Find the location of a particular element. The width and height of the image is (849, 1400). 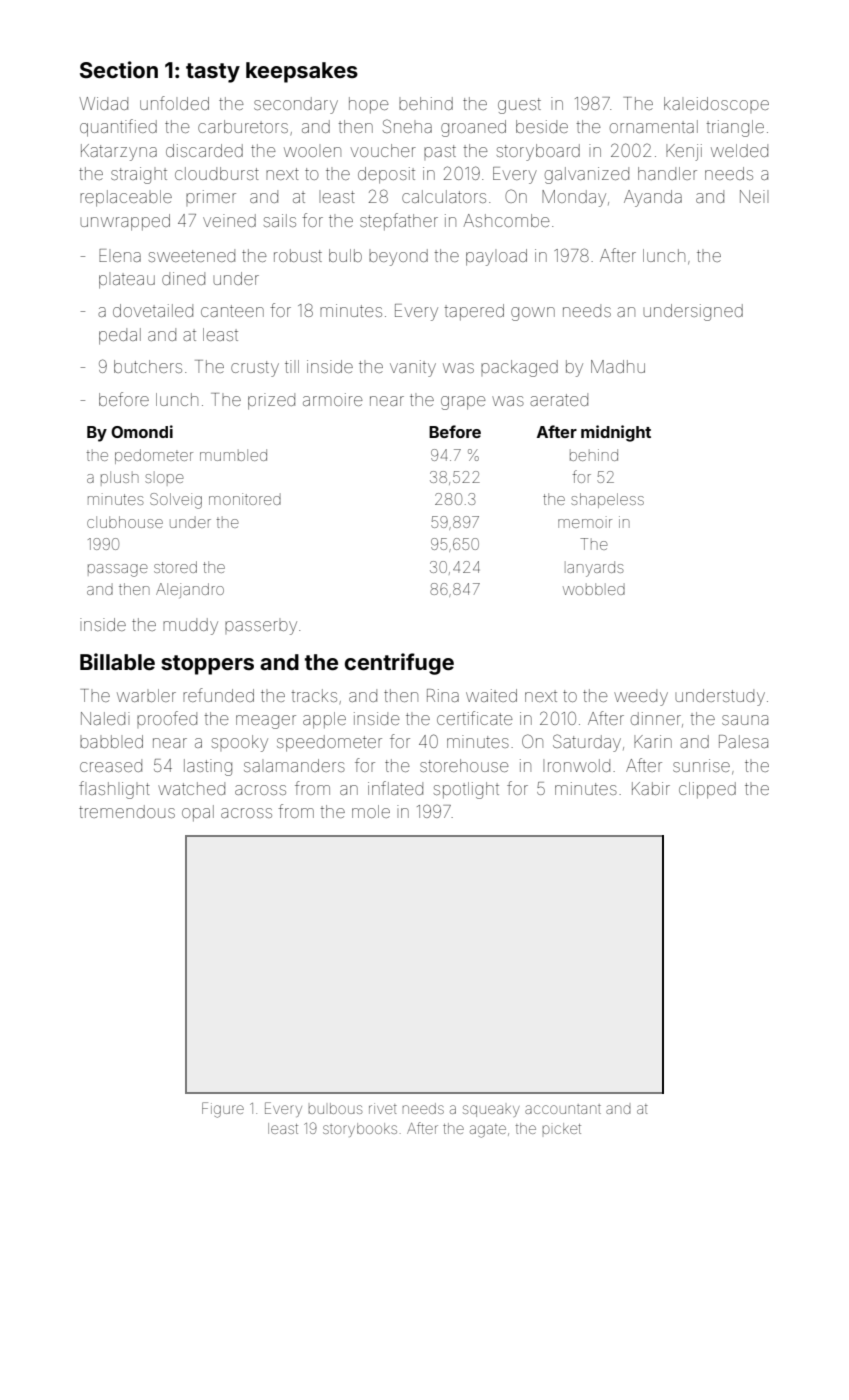

guest is located at coordinates (519, 106).
